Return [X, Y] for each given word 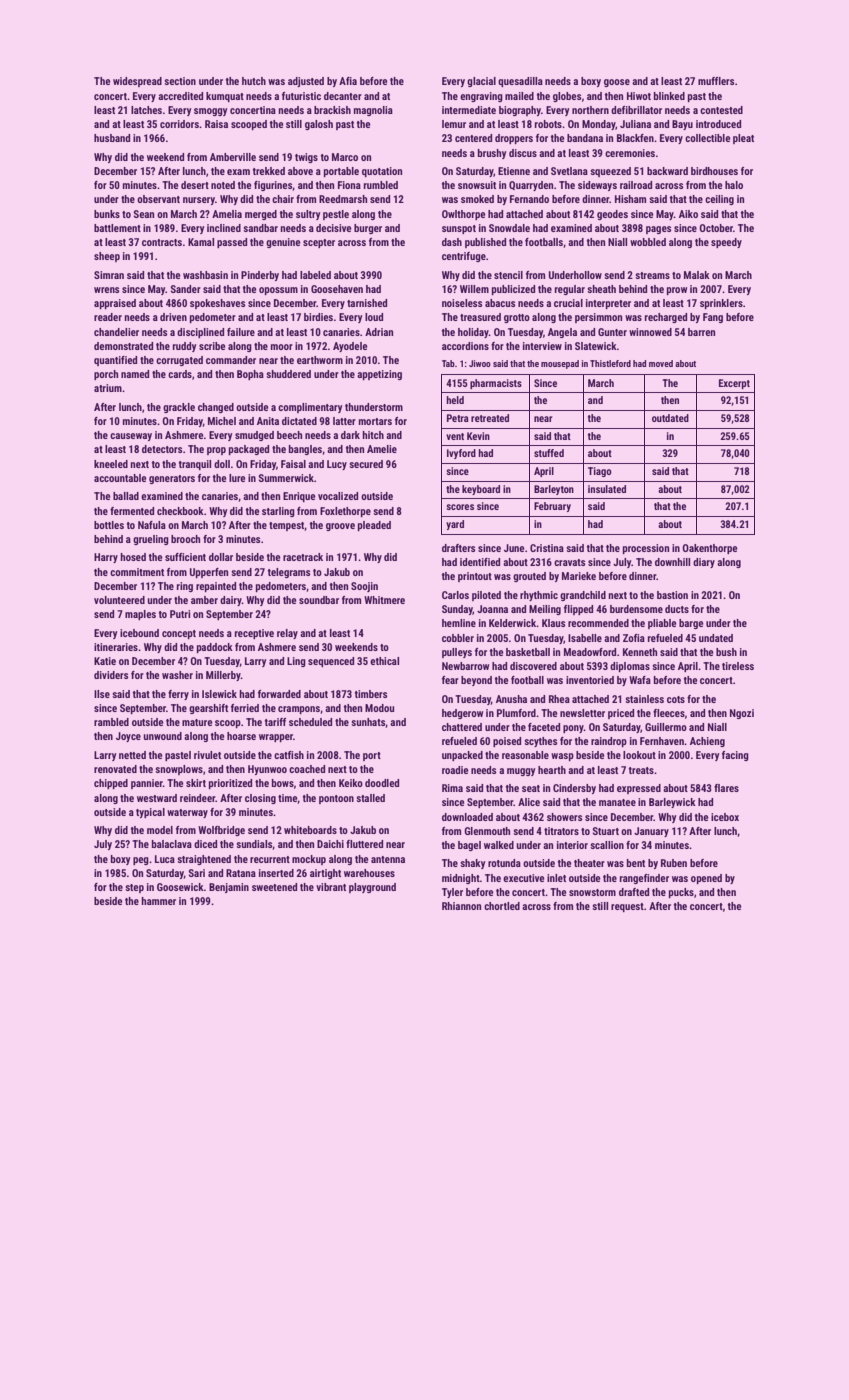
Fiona [349, 185]
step [134, 888]
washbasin [205, 275]
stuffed [549, 453]
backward [667, 171]
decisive [334, 228]
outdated [670, 418]
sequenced [331, 662]
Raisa [216, 124]
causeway [131, 437]
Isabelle [585, 638]
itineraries [116, 647]
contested [721, 110]
